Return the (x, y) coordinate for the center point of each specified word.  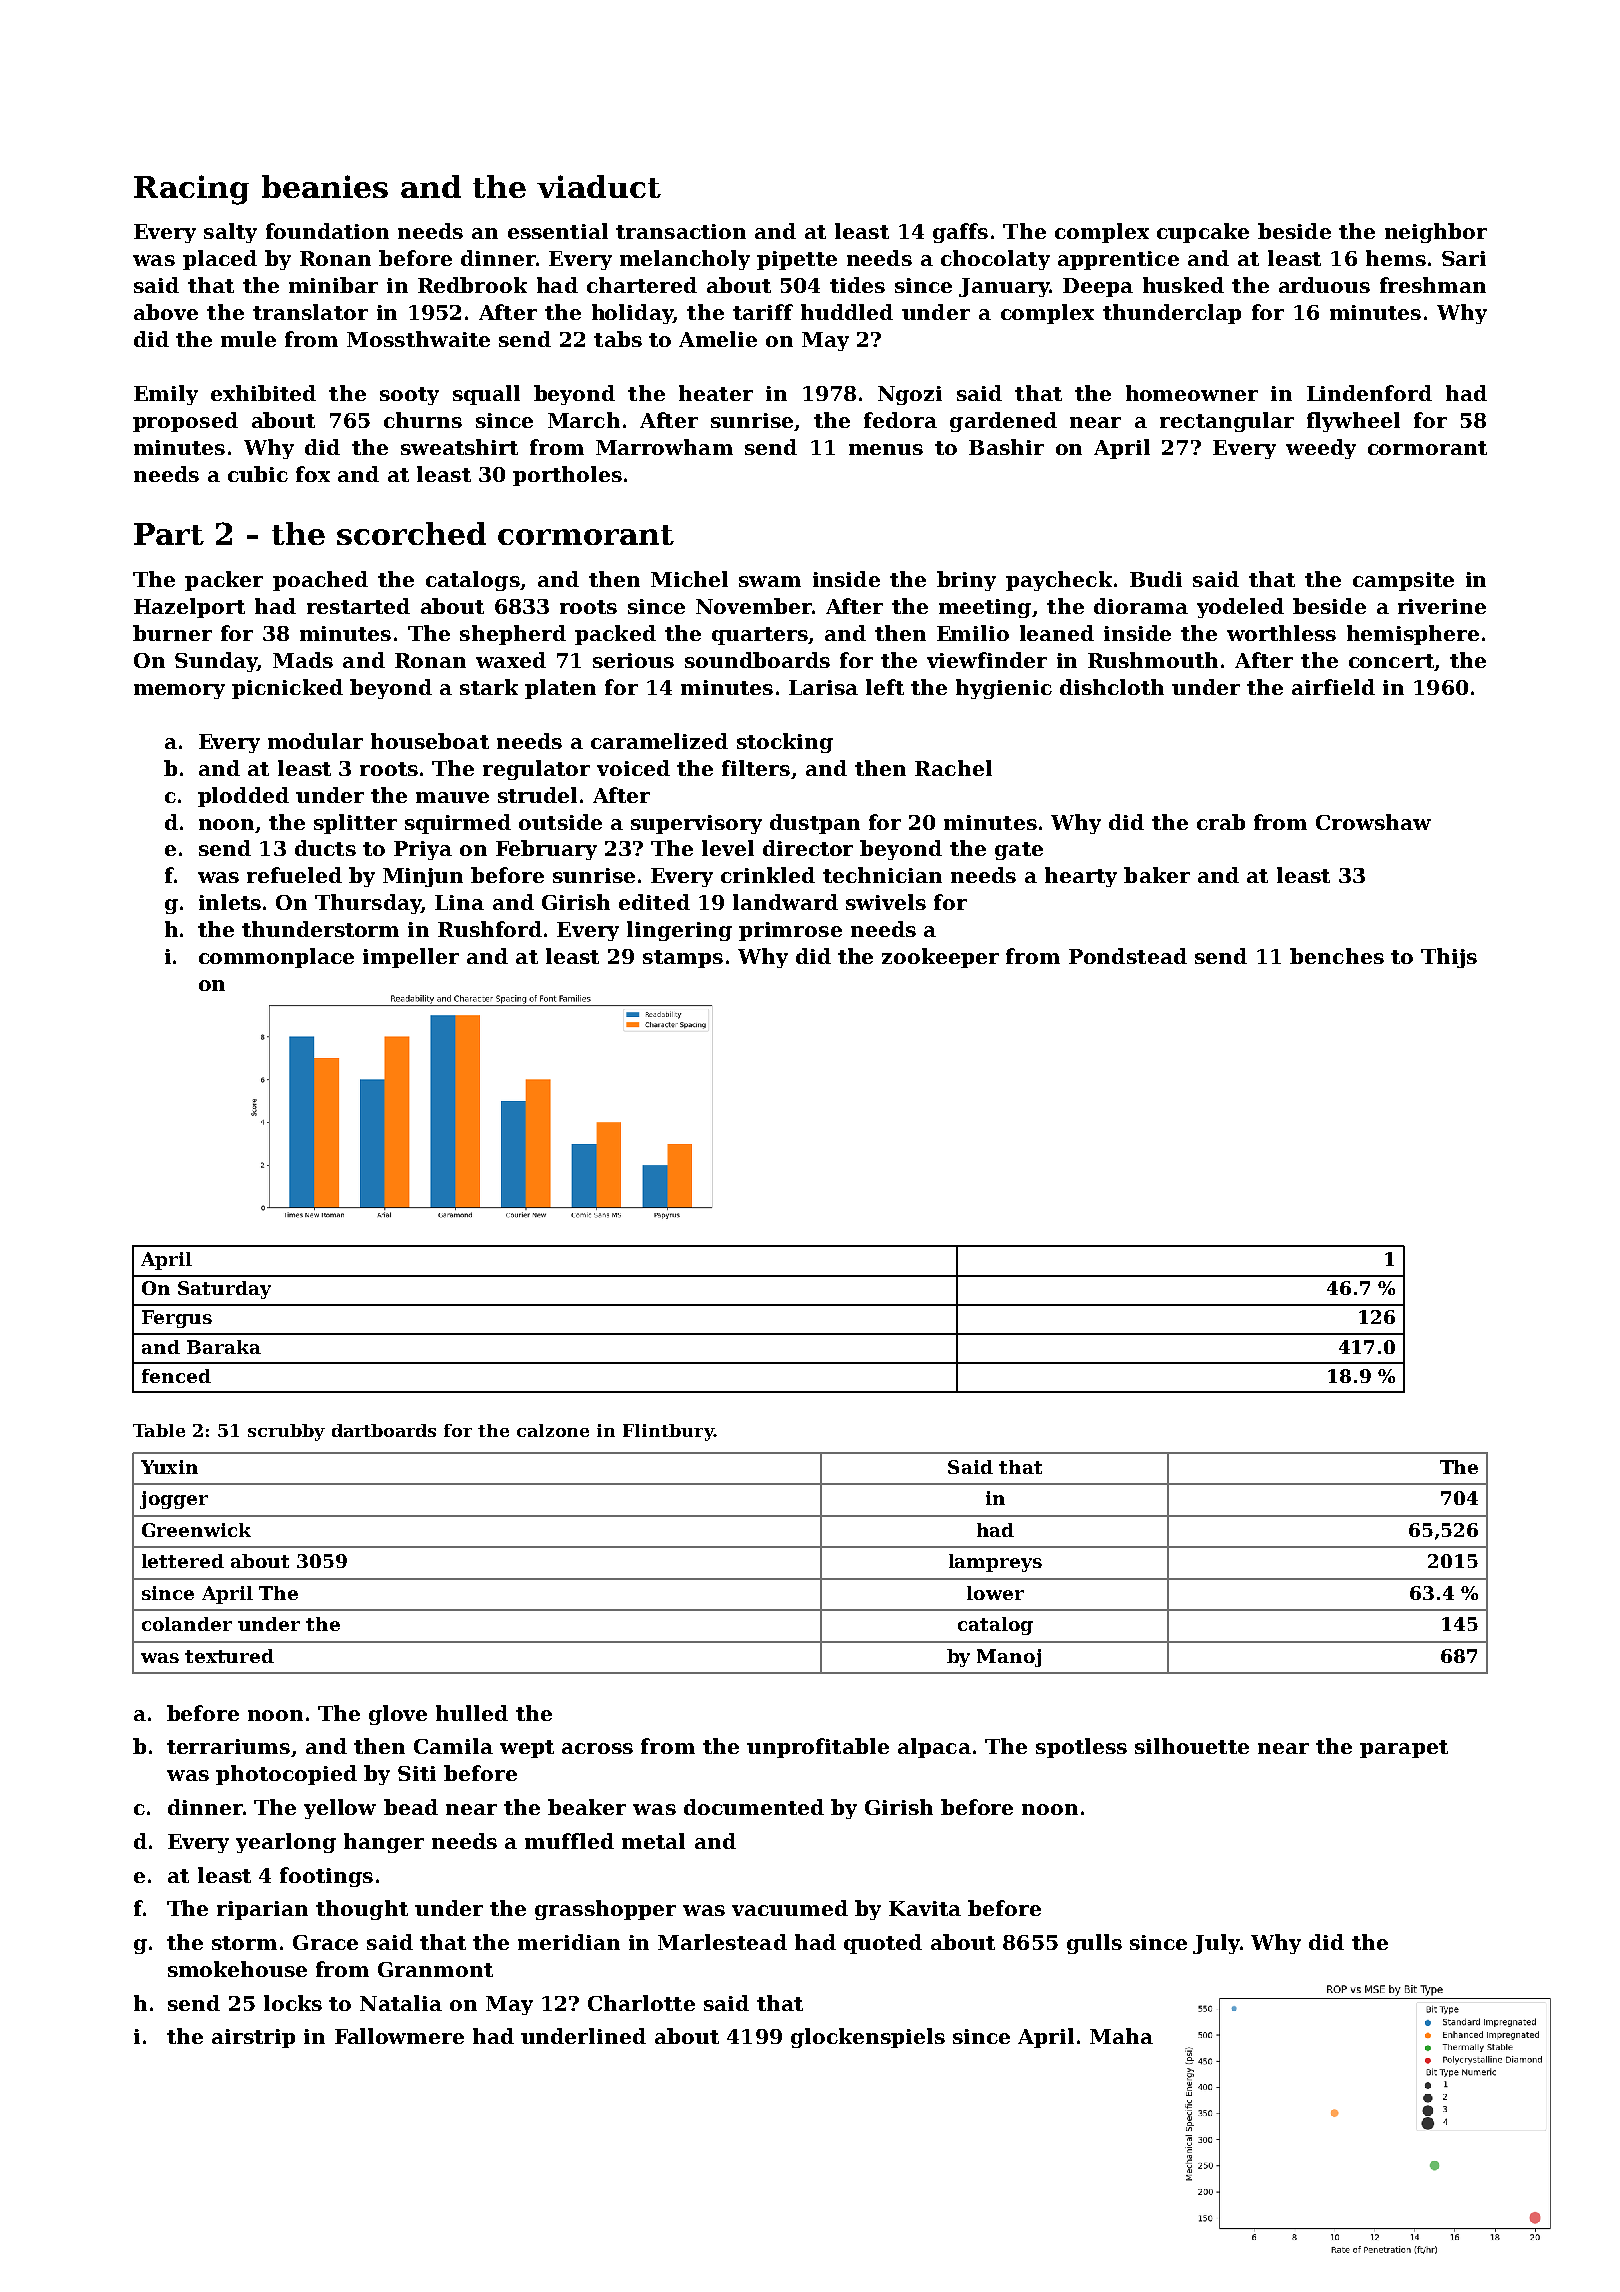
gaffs (960, 233)
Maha (1121, 2036)
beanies (325, 186)
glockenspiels (868, 2038)
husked (1183, 285)
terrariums (228, 1746)
